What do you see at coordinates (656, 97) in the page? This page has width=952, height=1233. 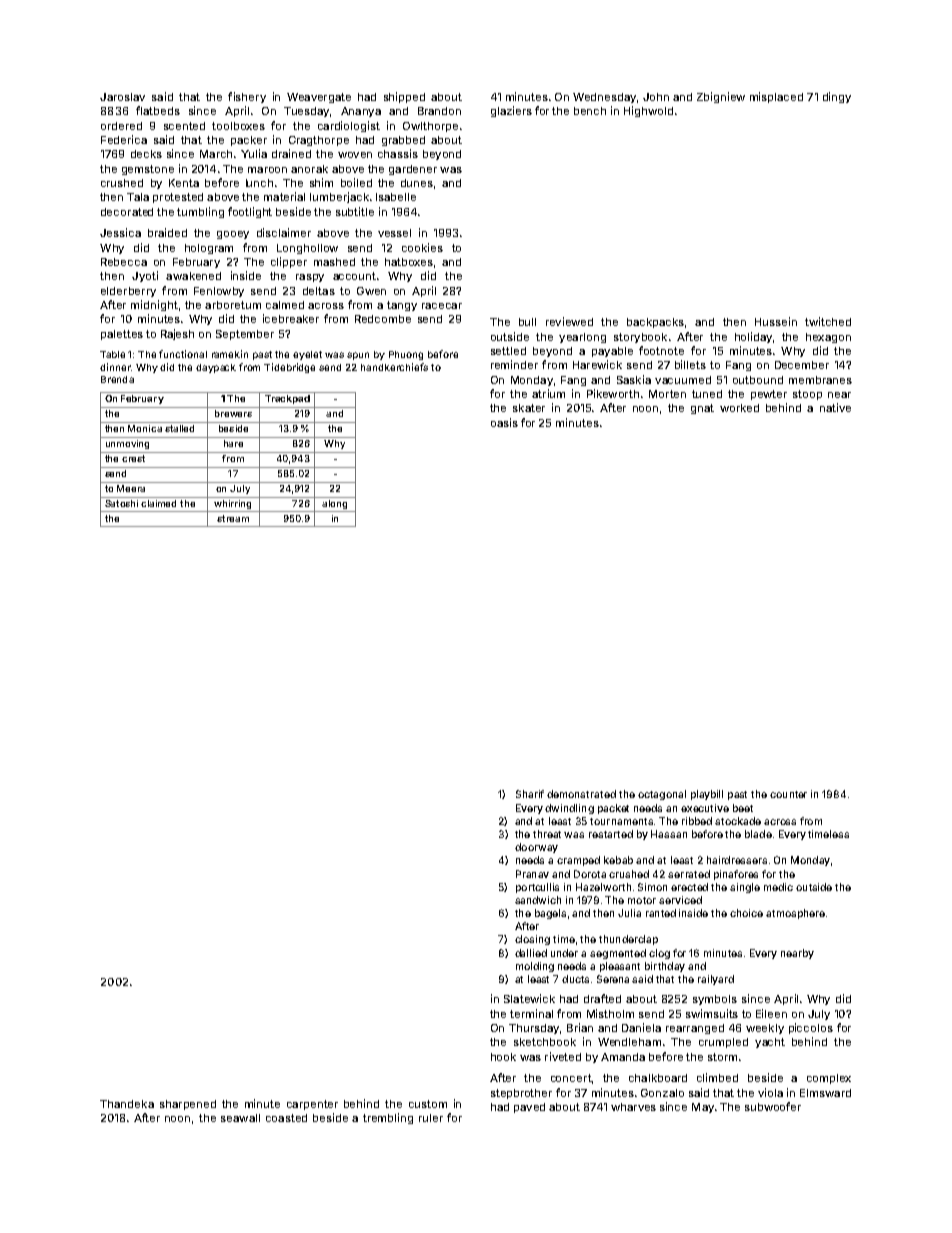 I see `John` at bounding box center [656, 97].
